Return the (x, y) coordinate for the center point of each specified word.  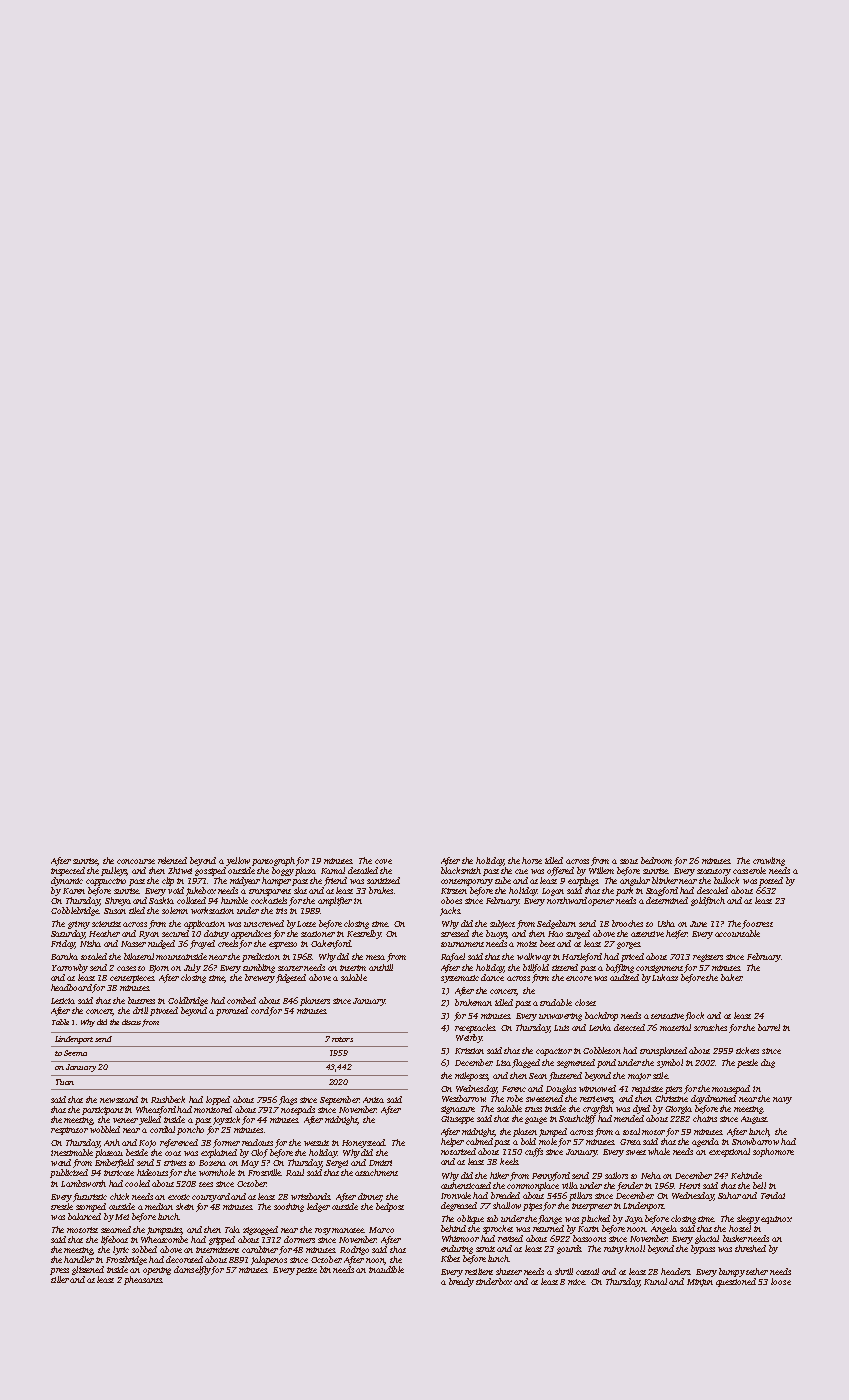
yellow (238, 861)
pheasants (143, 1280)
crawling (769, 861)
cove (383, 861)
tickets (747, 1050)
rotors (342, 1039)
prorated (232, 1011)
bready (461, 1282)
